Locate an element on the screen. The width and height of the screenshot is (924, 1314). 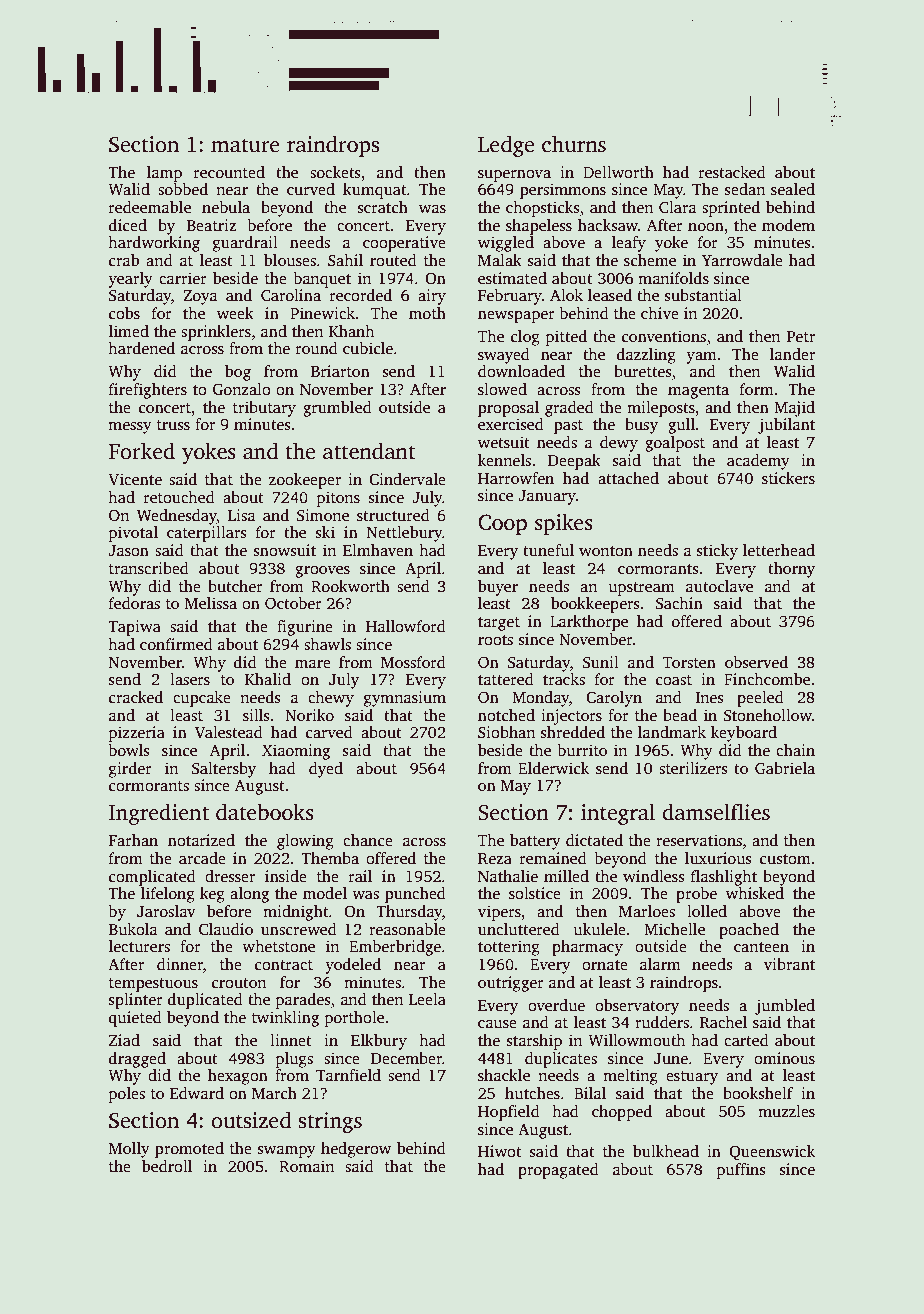
slowed is located at coordinates (502, 389).
